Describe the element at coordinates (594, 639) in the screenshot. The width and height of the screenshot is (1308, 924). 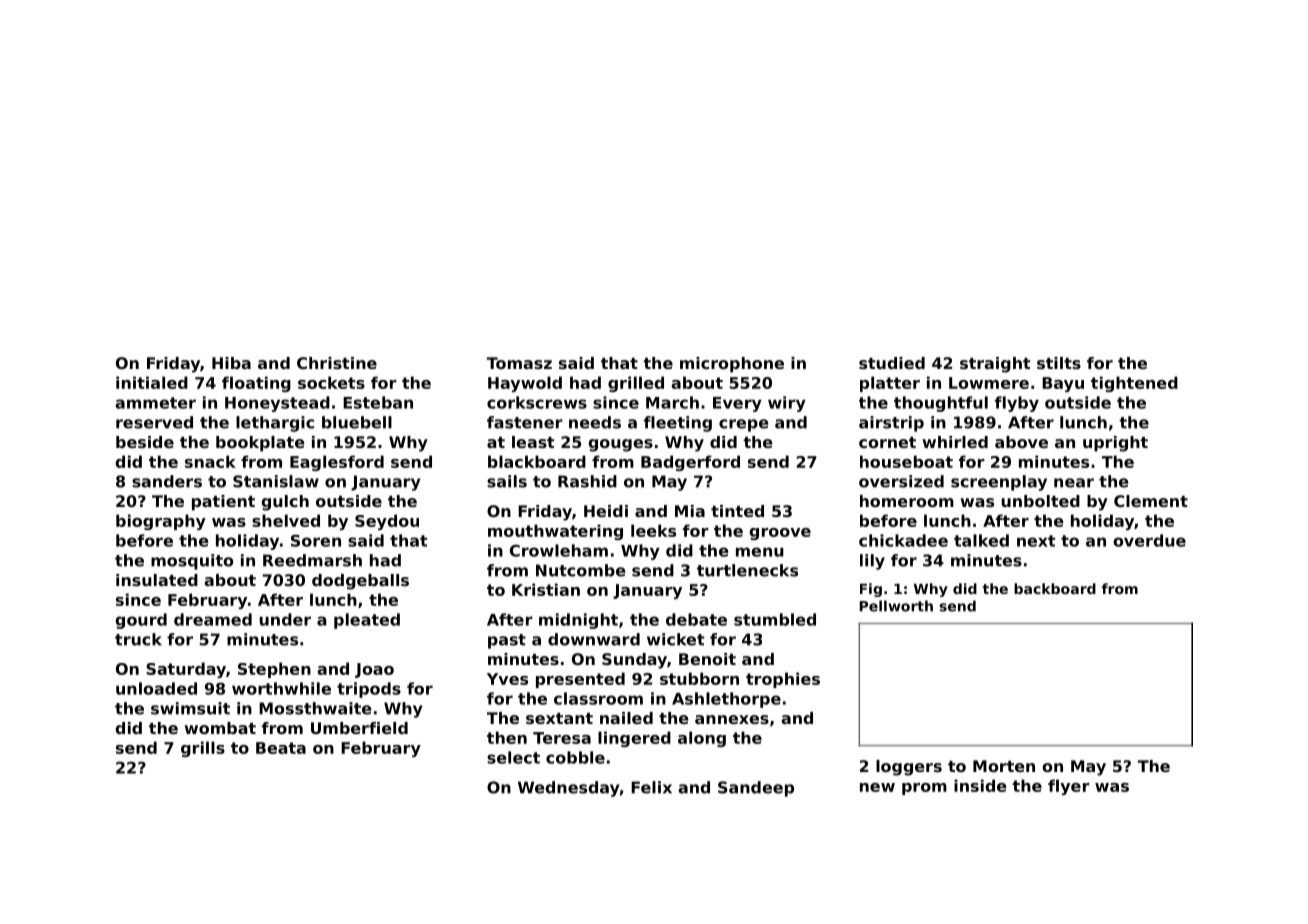
I see `downward` at that location.
